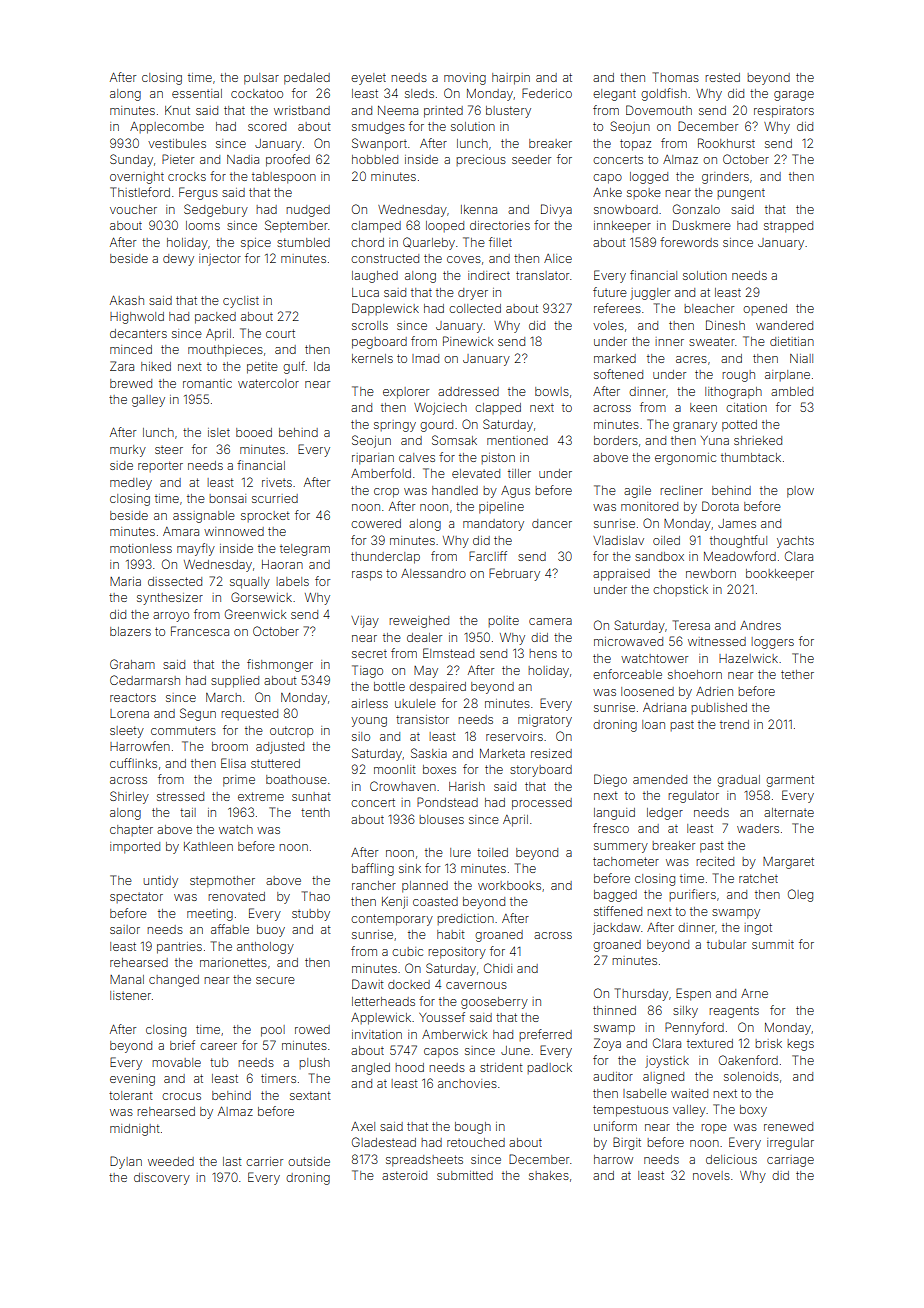  What do you see at coordinates (160, 882) in the document?
I see `untidy` at bounding box center [160, 882].
